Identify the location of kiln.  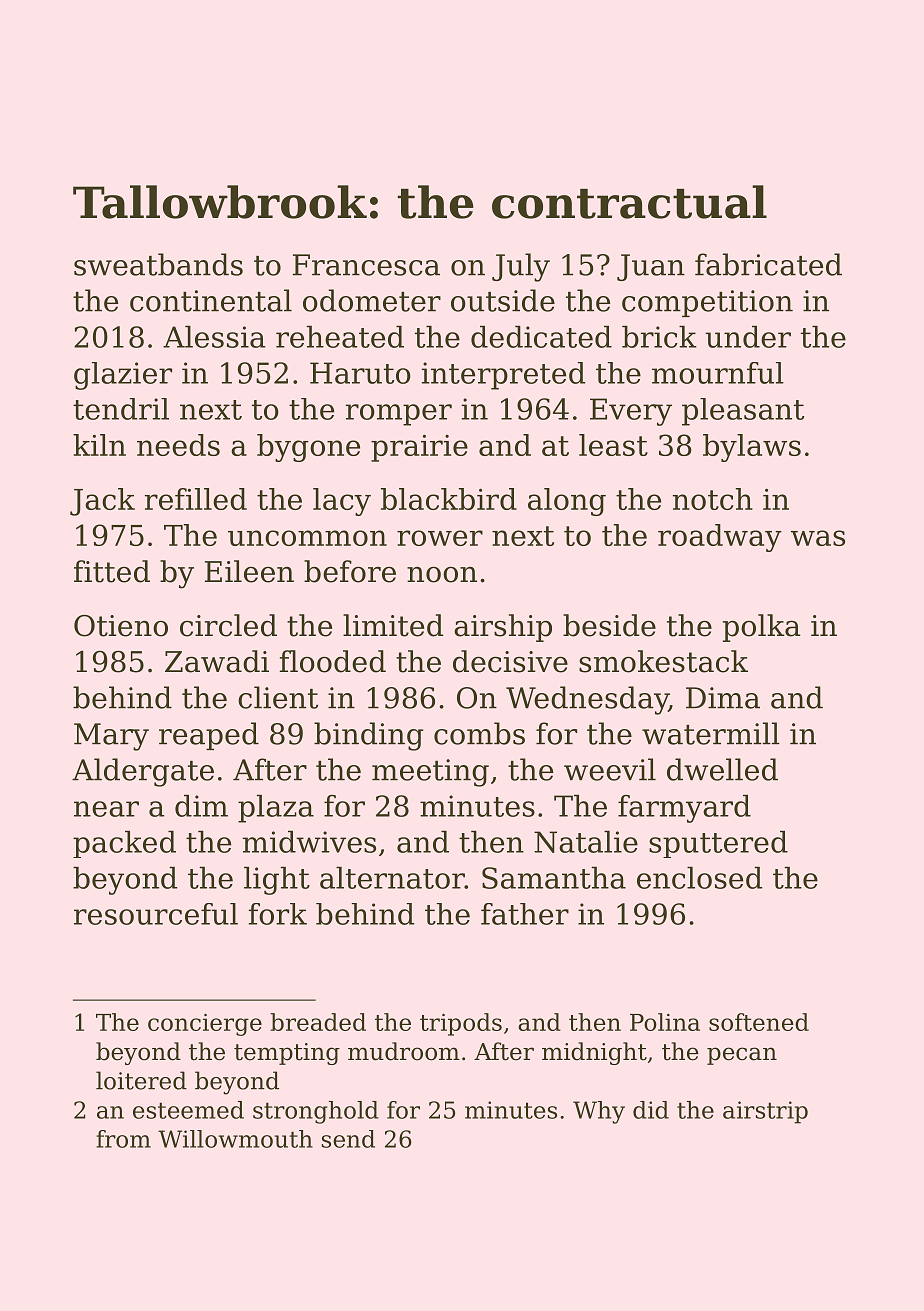
(99, 445).
